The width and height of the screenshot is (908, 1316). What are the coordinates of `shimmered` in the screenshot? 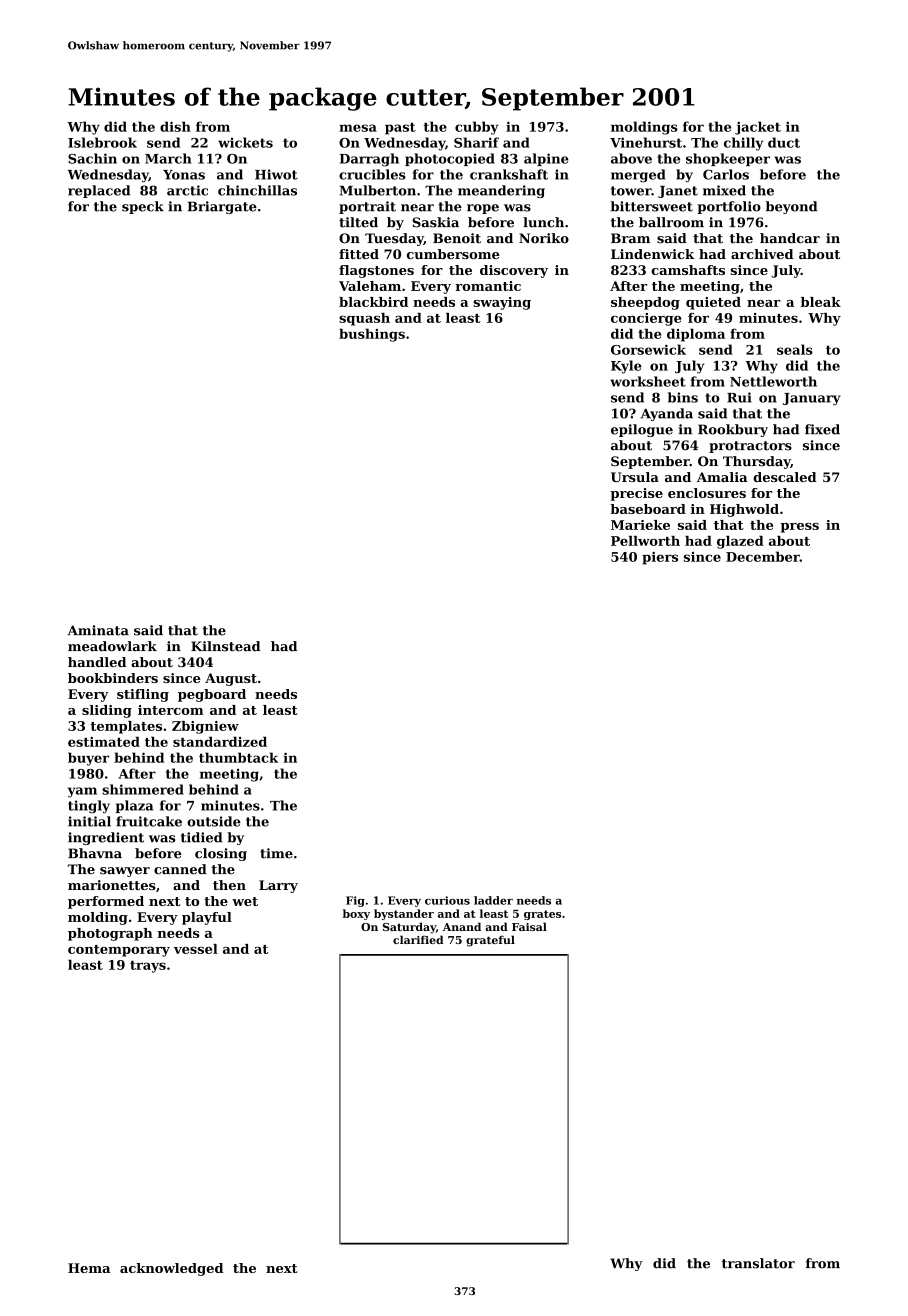 It's located at (143, 789).
